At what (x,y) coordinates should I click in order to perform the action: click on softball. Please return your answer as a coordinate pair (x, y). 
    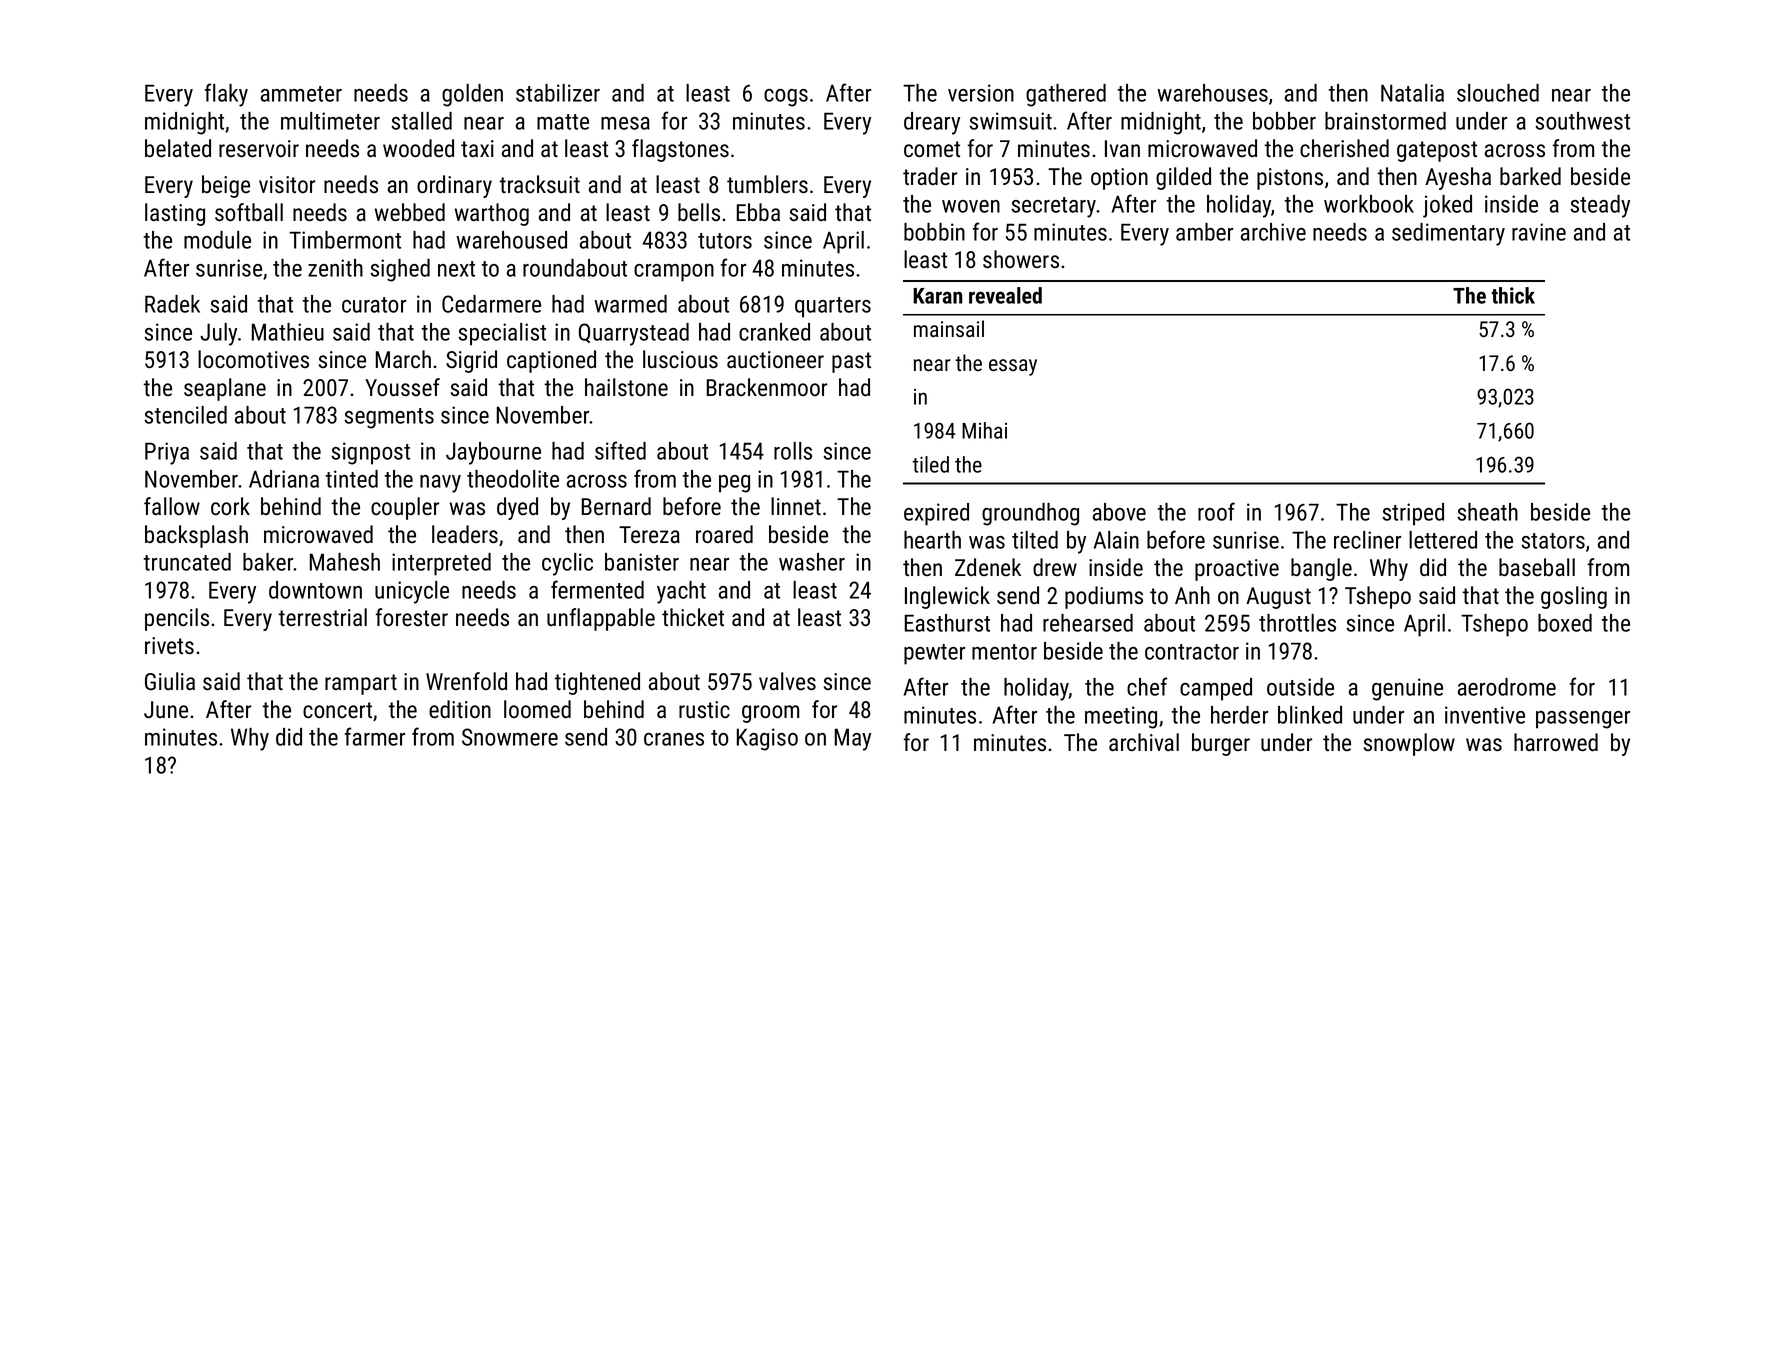
    Looking at the image, I should click on (249, 212).
